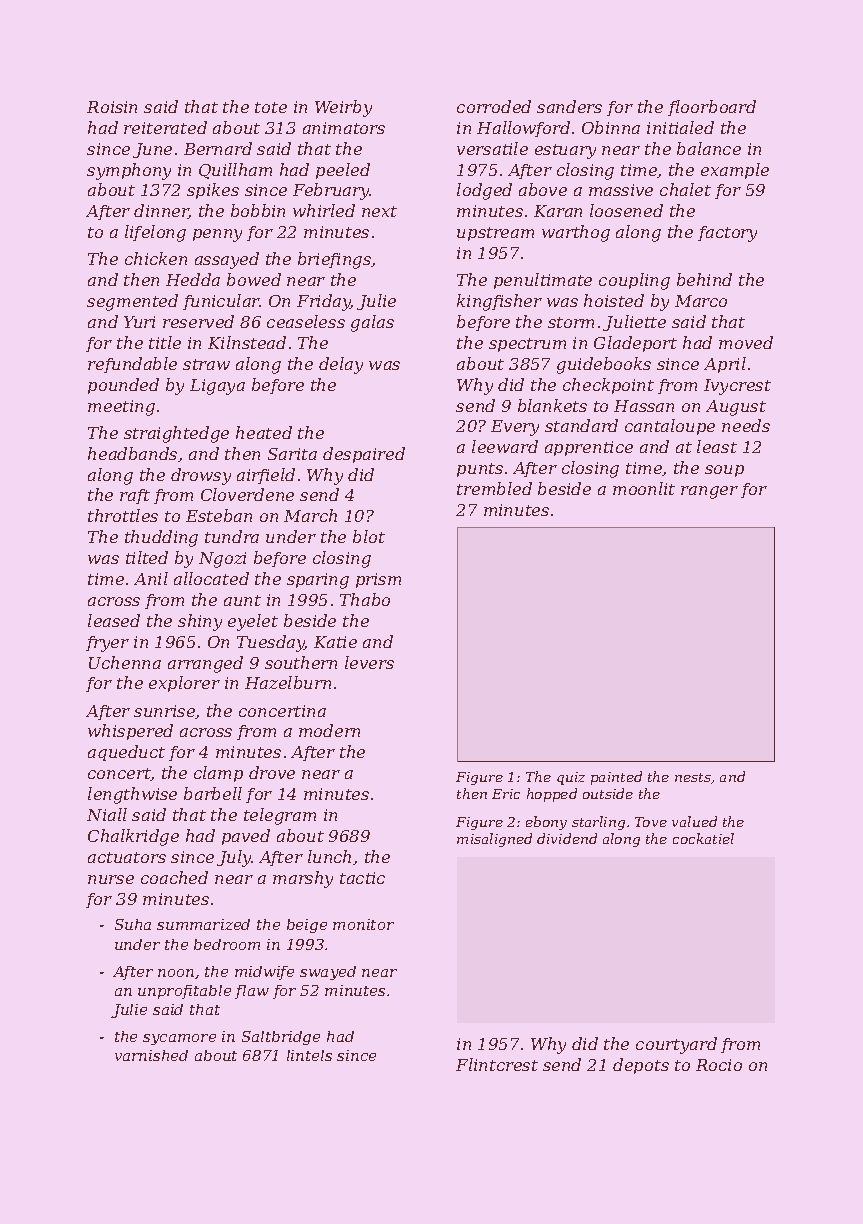  I want to click on despaired, so click(364, 455).
